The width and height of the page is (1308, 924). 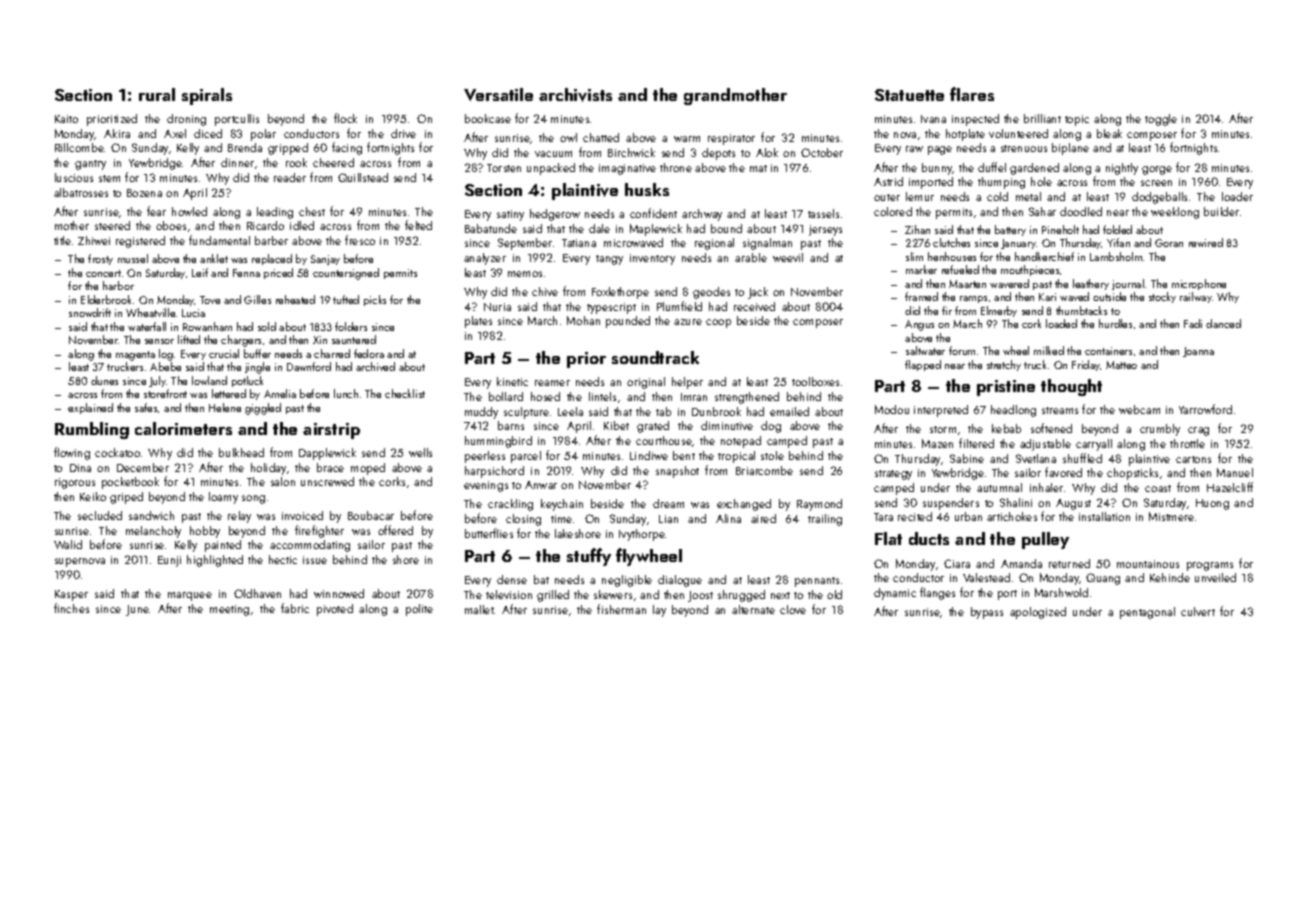 What do you see at coordinates (909, 95) in the page?
I see `Statuette` at bounding box center [909, 95].
